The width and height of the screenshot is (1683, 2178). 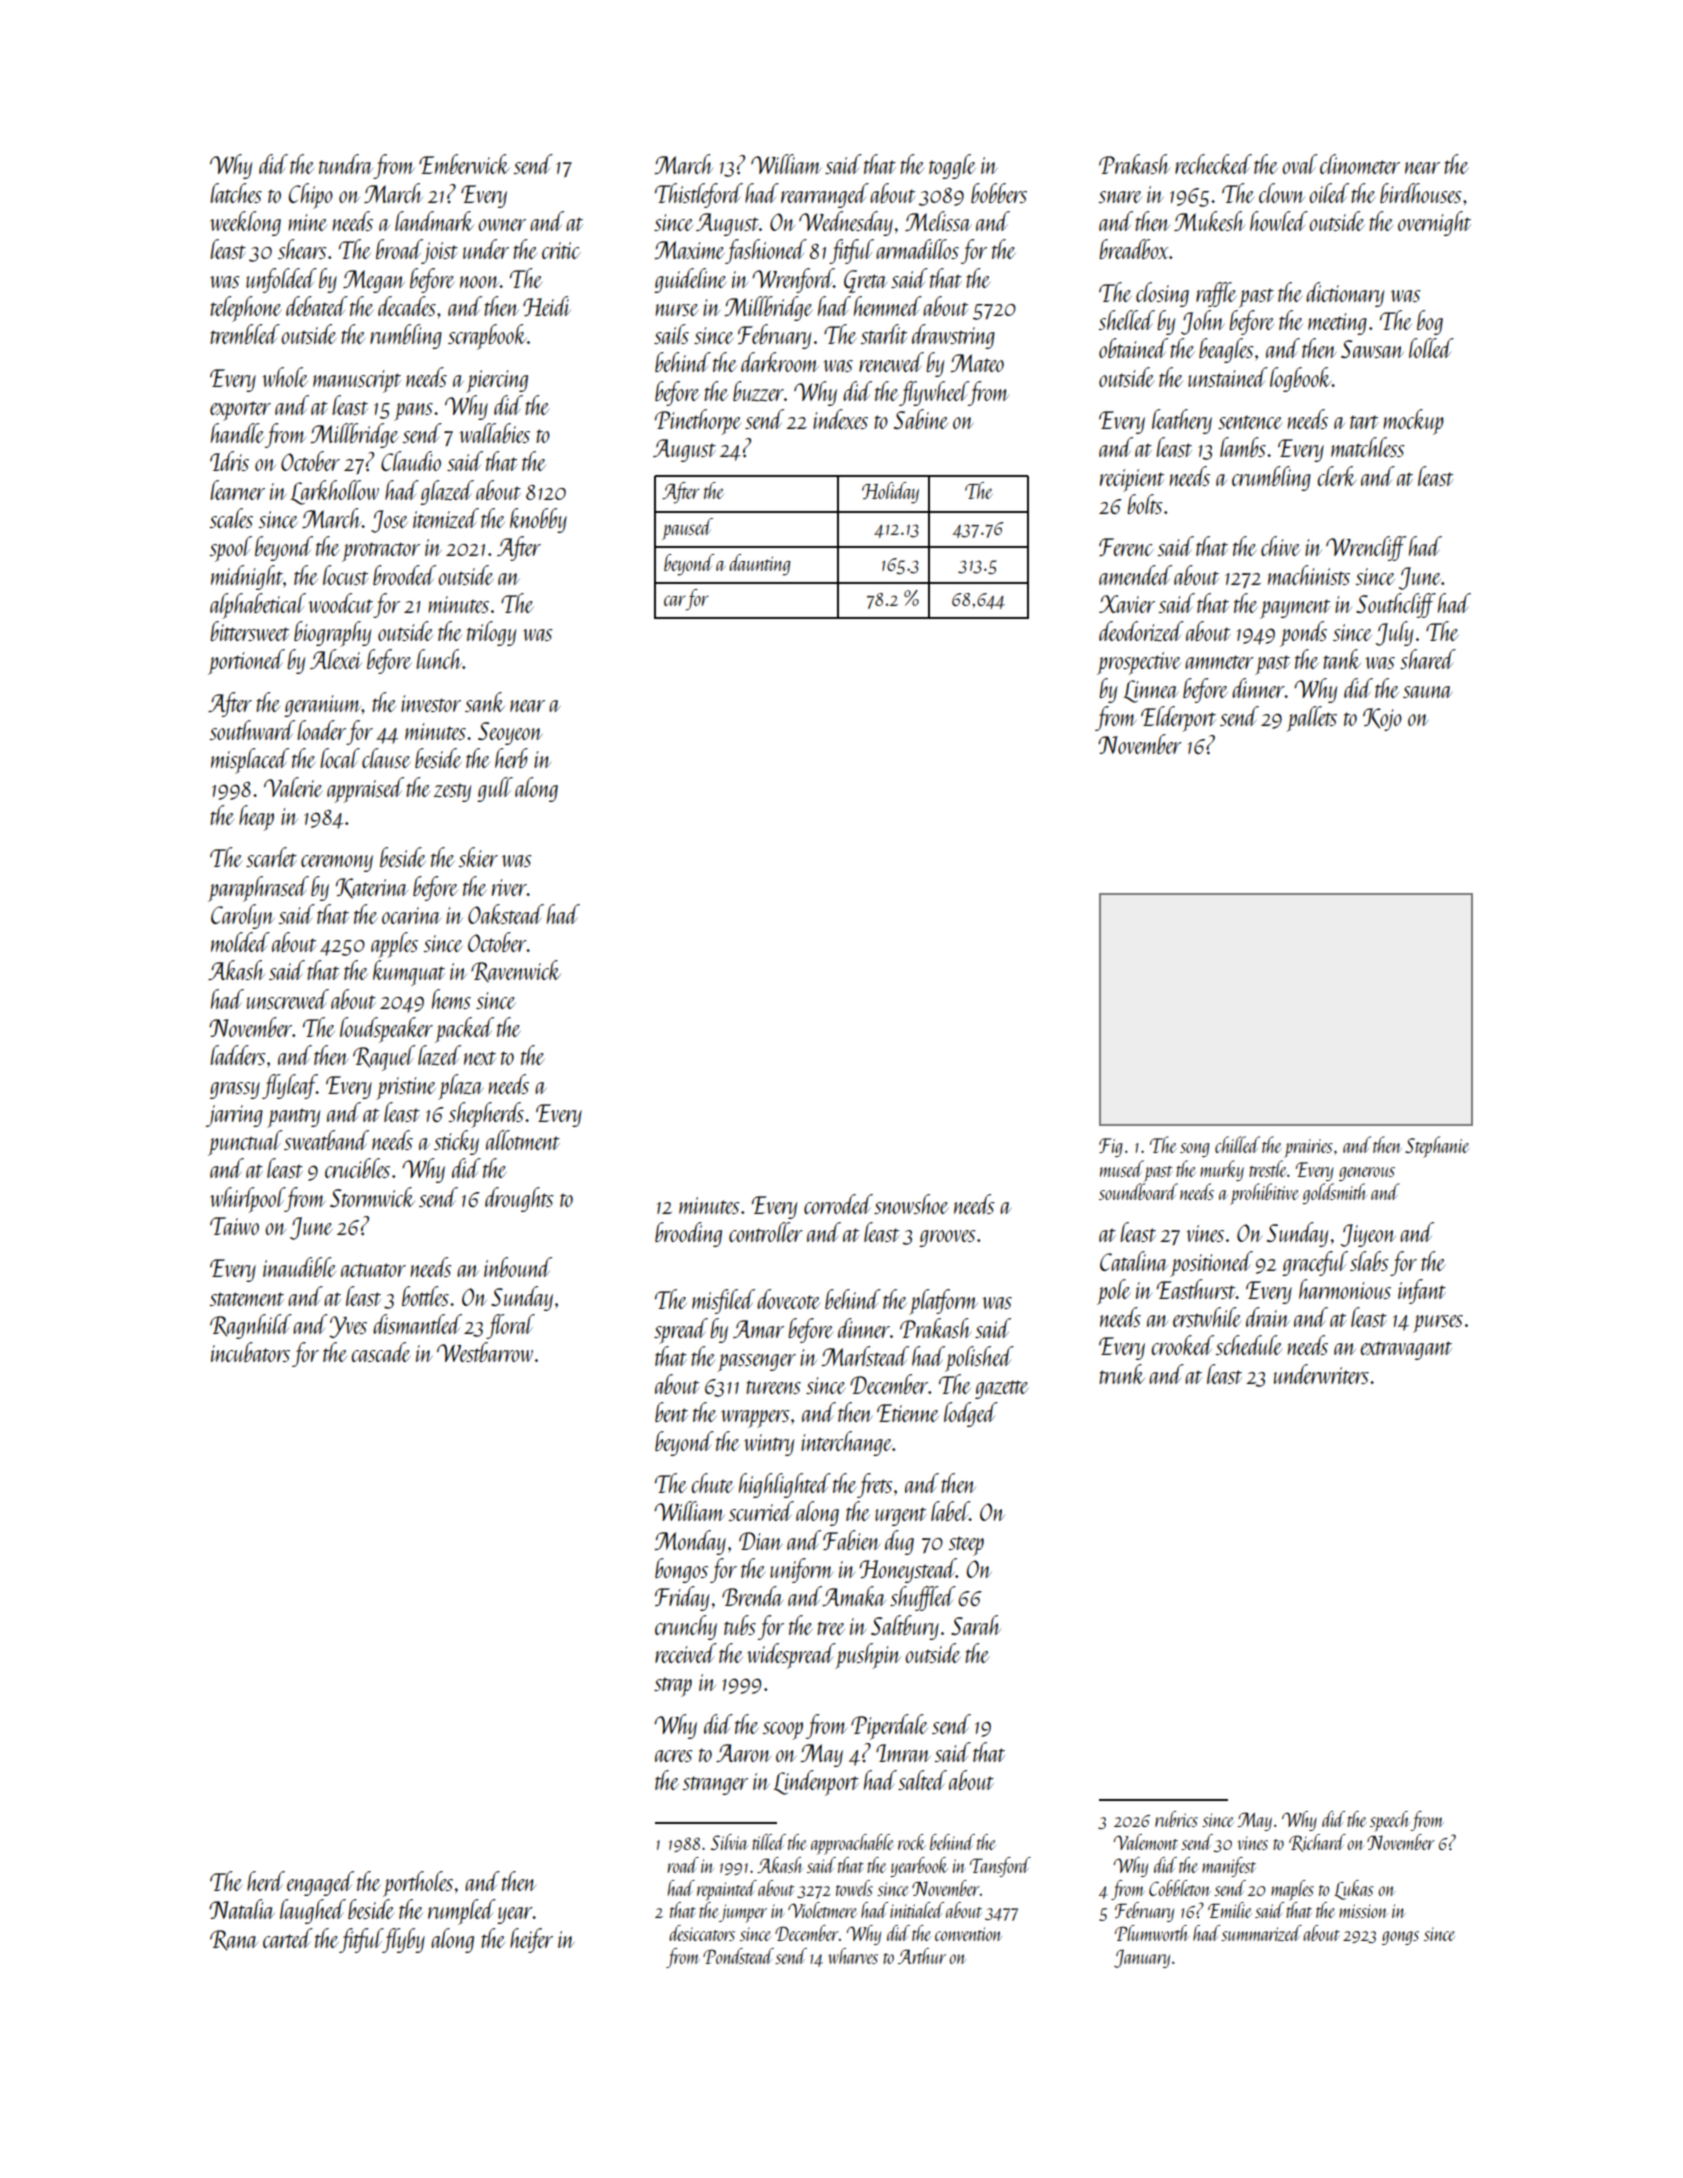 I want to click on Holiday, so click(x=890, y=493).
